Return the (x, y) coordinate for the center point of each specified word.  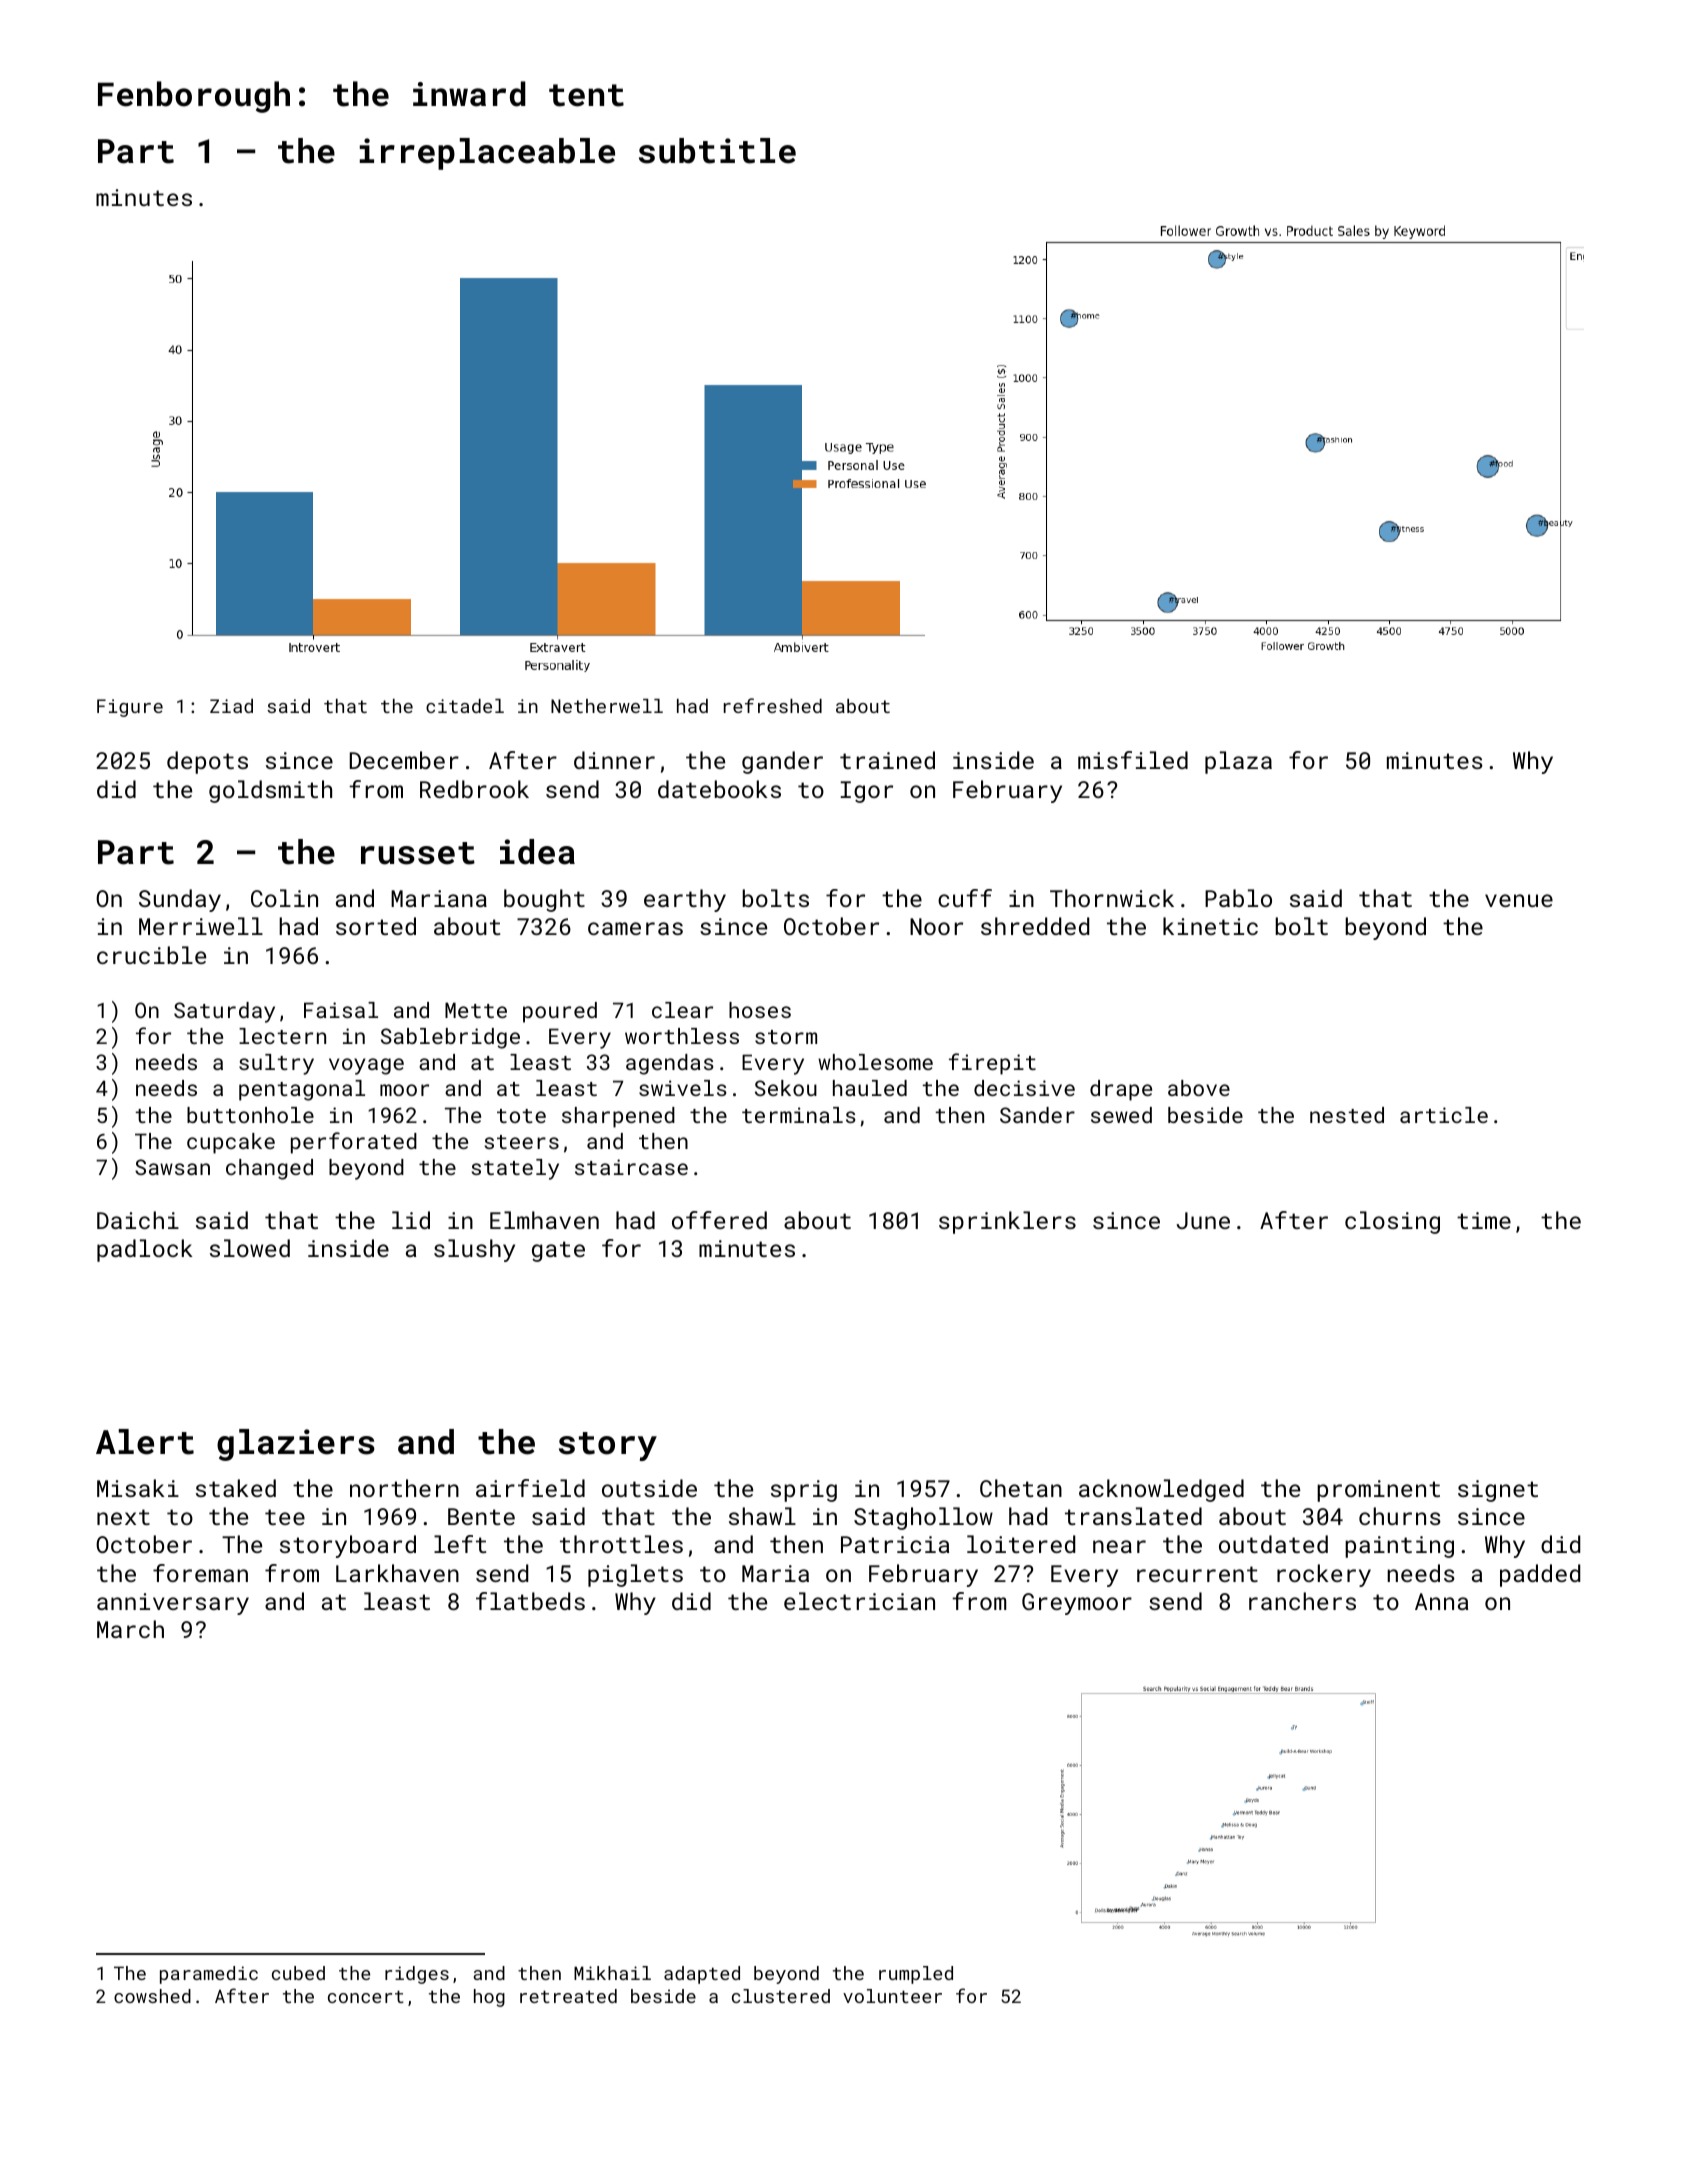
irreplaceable (487, 154)
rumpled (916, 1975)
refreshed (773, 705)
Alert (145, 1442)
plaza (1238, 762)
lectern (282, 1036)
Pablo (1238, 898)
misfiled (1133, 760)
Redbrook (474, 789)
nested (1347, 1115)
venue (1519, 900)
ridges (417, 1975)
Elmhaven (544, 1220)
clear (682, 1010)
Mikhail (612, 1973)
